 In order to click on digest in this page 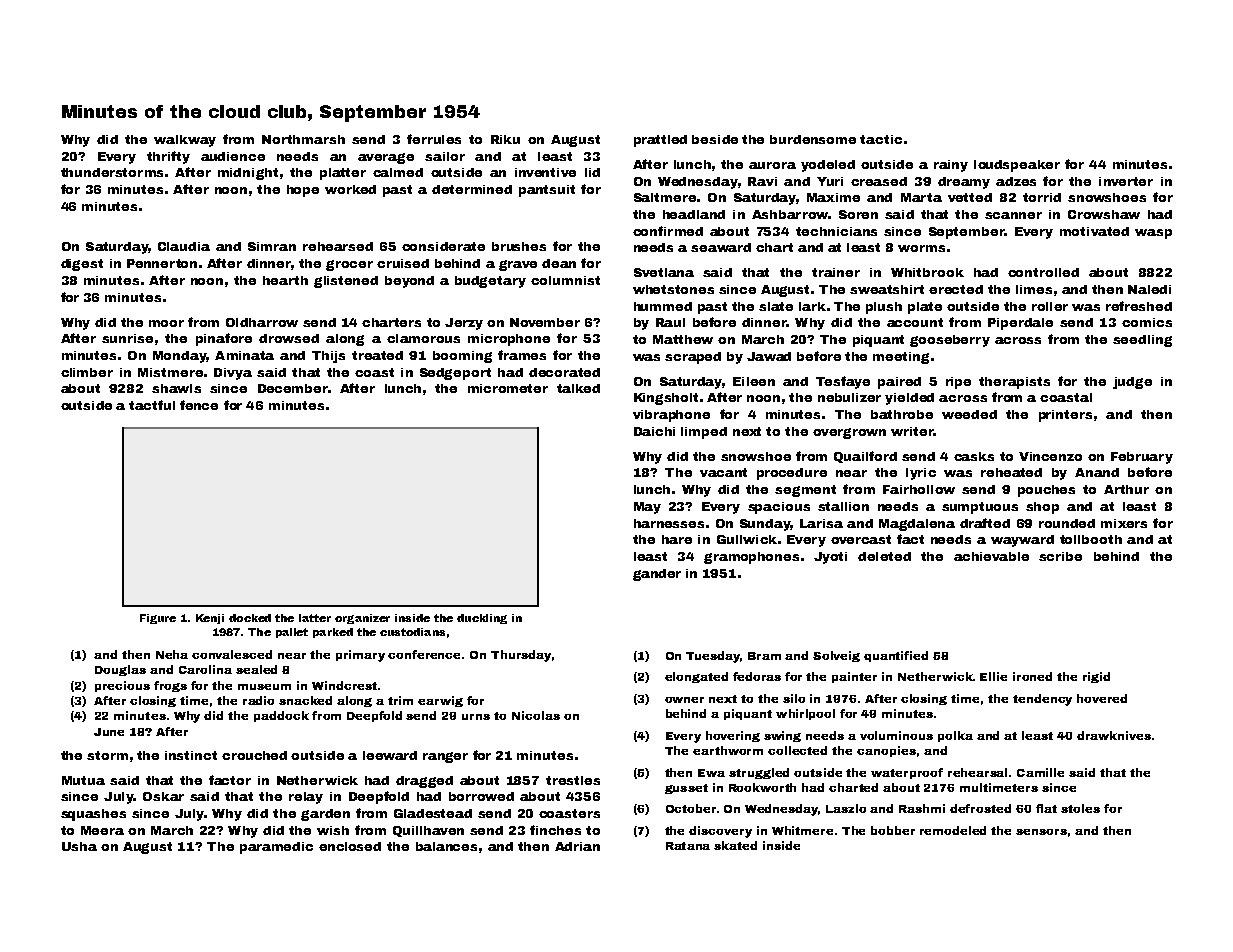, I will do `click(82, 265)`.
